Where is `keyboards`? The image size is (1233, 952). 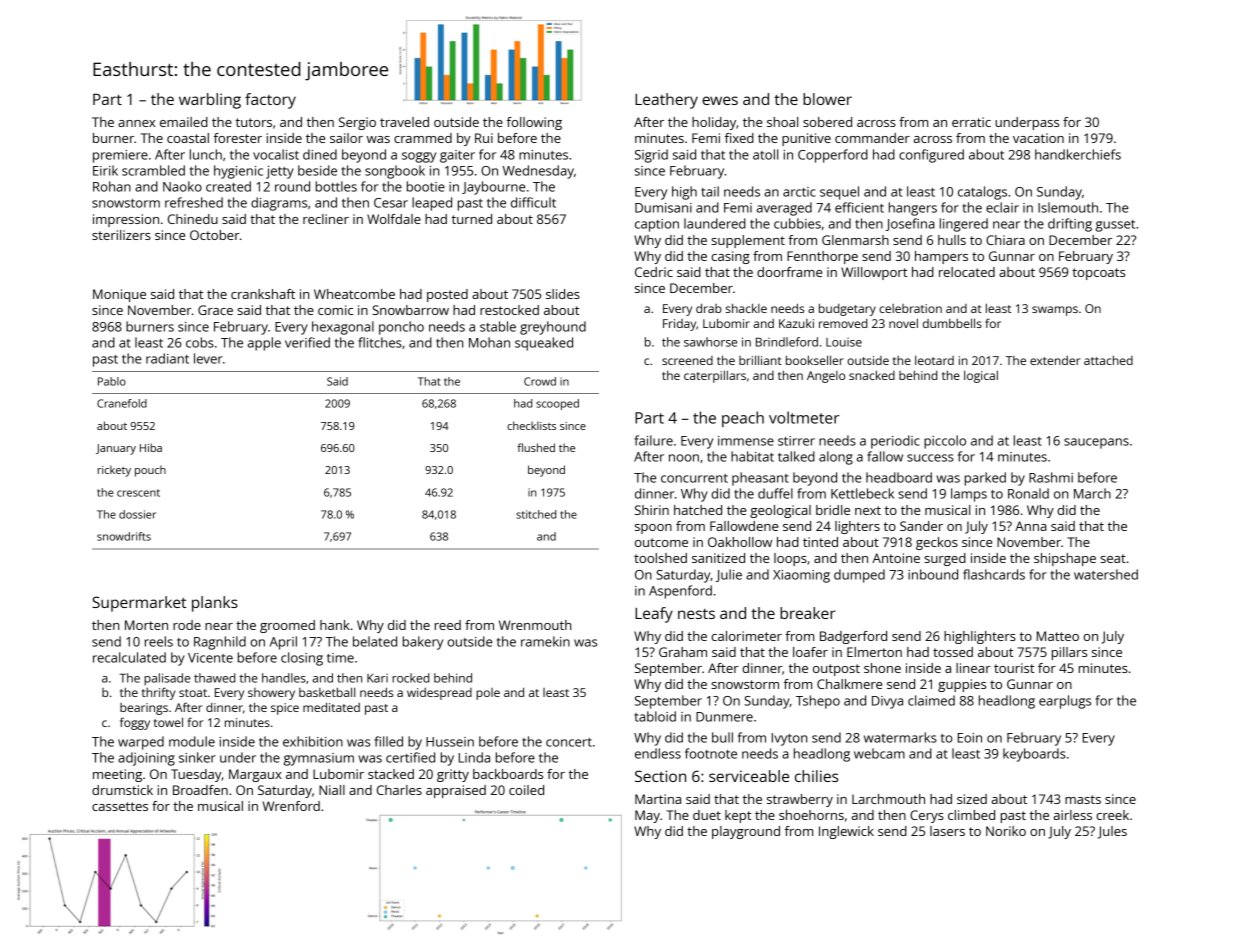 keyboards is located at coordinates (1034, 755).
